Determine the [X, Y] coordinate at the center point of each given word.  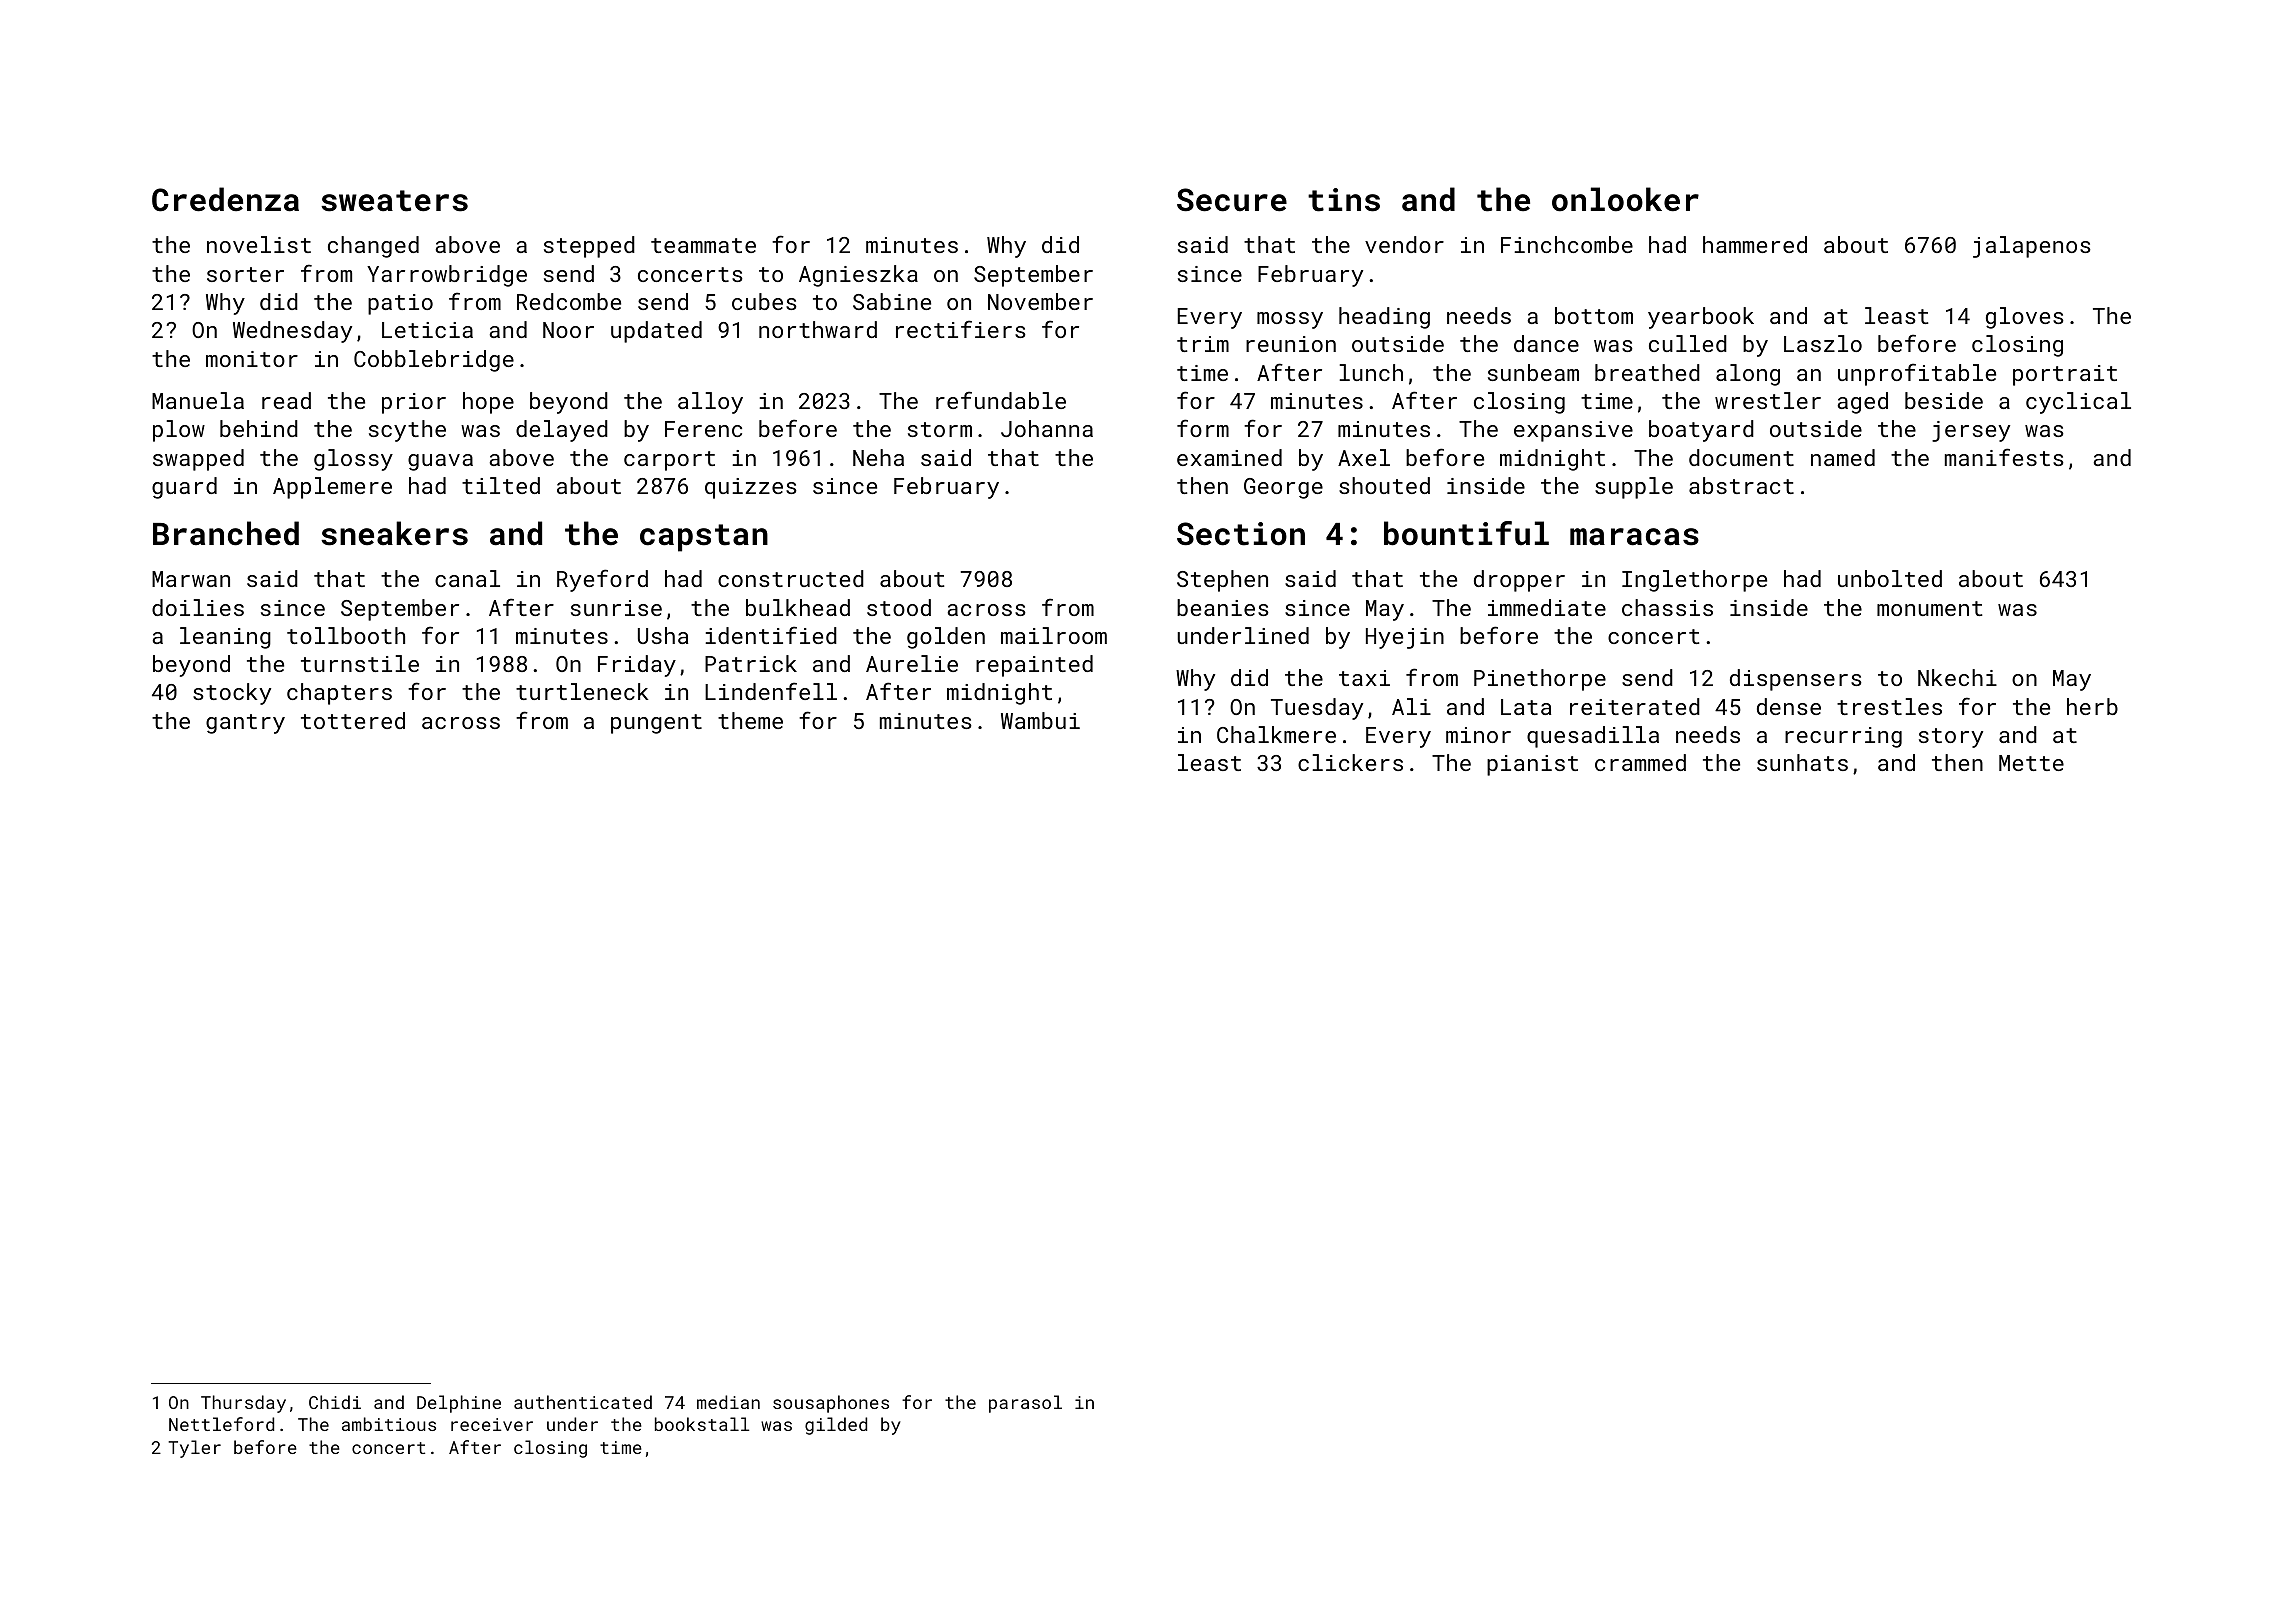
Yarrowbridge [447, 276]
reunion [1291, 344]
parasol [1025, 1404]
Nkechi [1957, 677]
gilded [836, 1426]
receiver [492, 1424]
